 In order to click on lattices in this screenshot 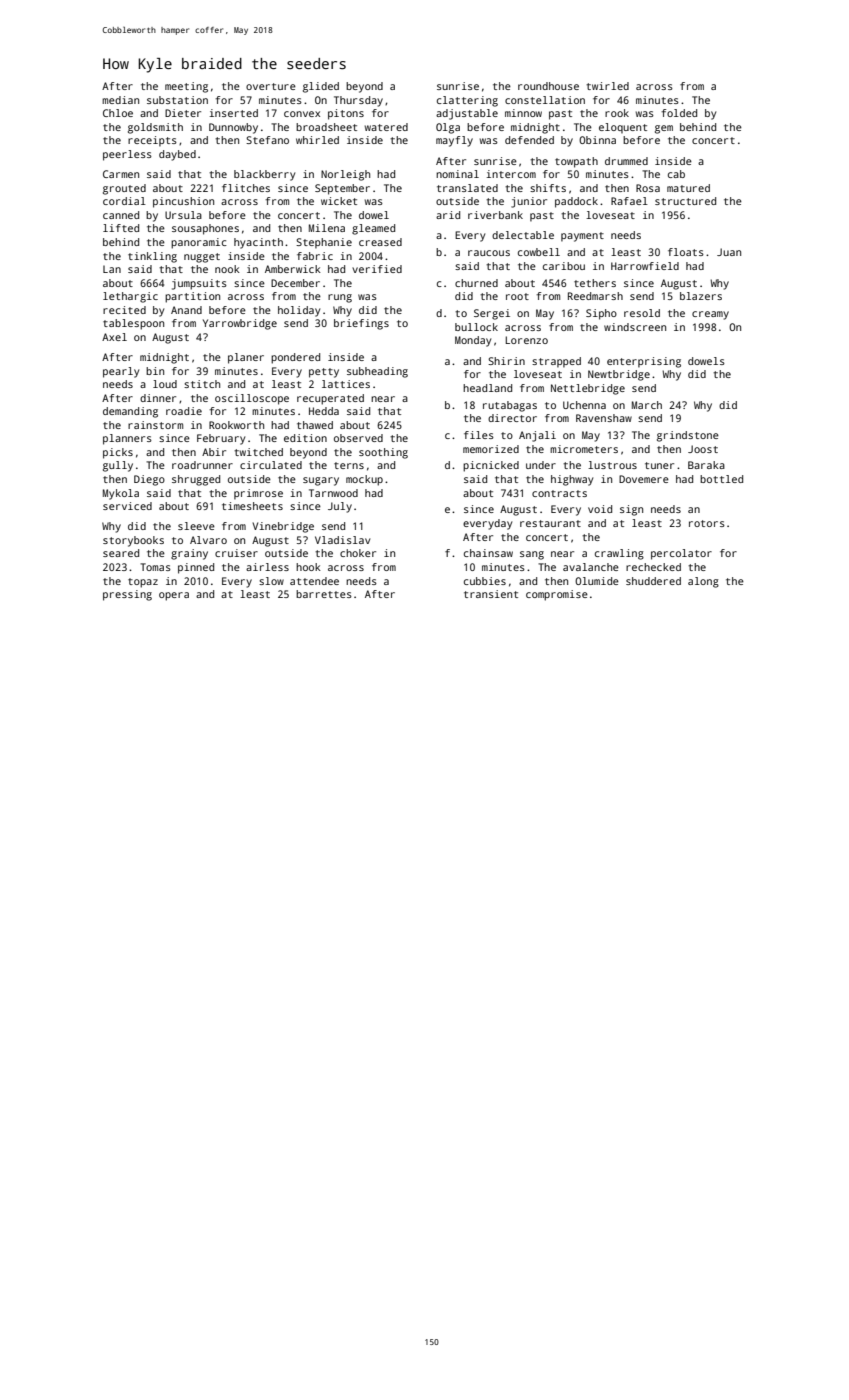, I will do `click(346, 384)`.
